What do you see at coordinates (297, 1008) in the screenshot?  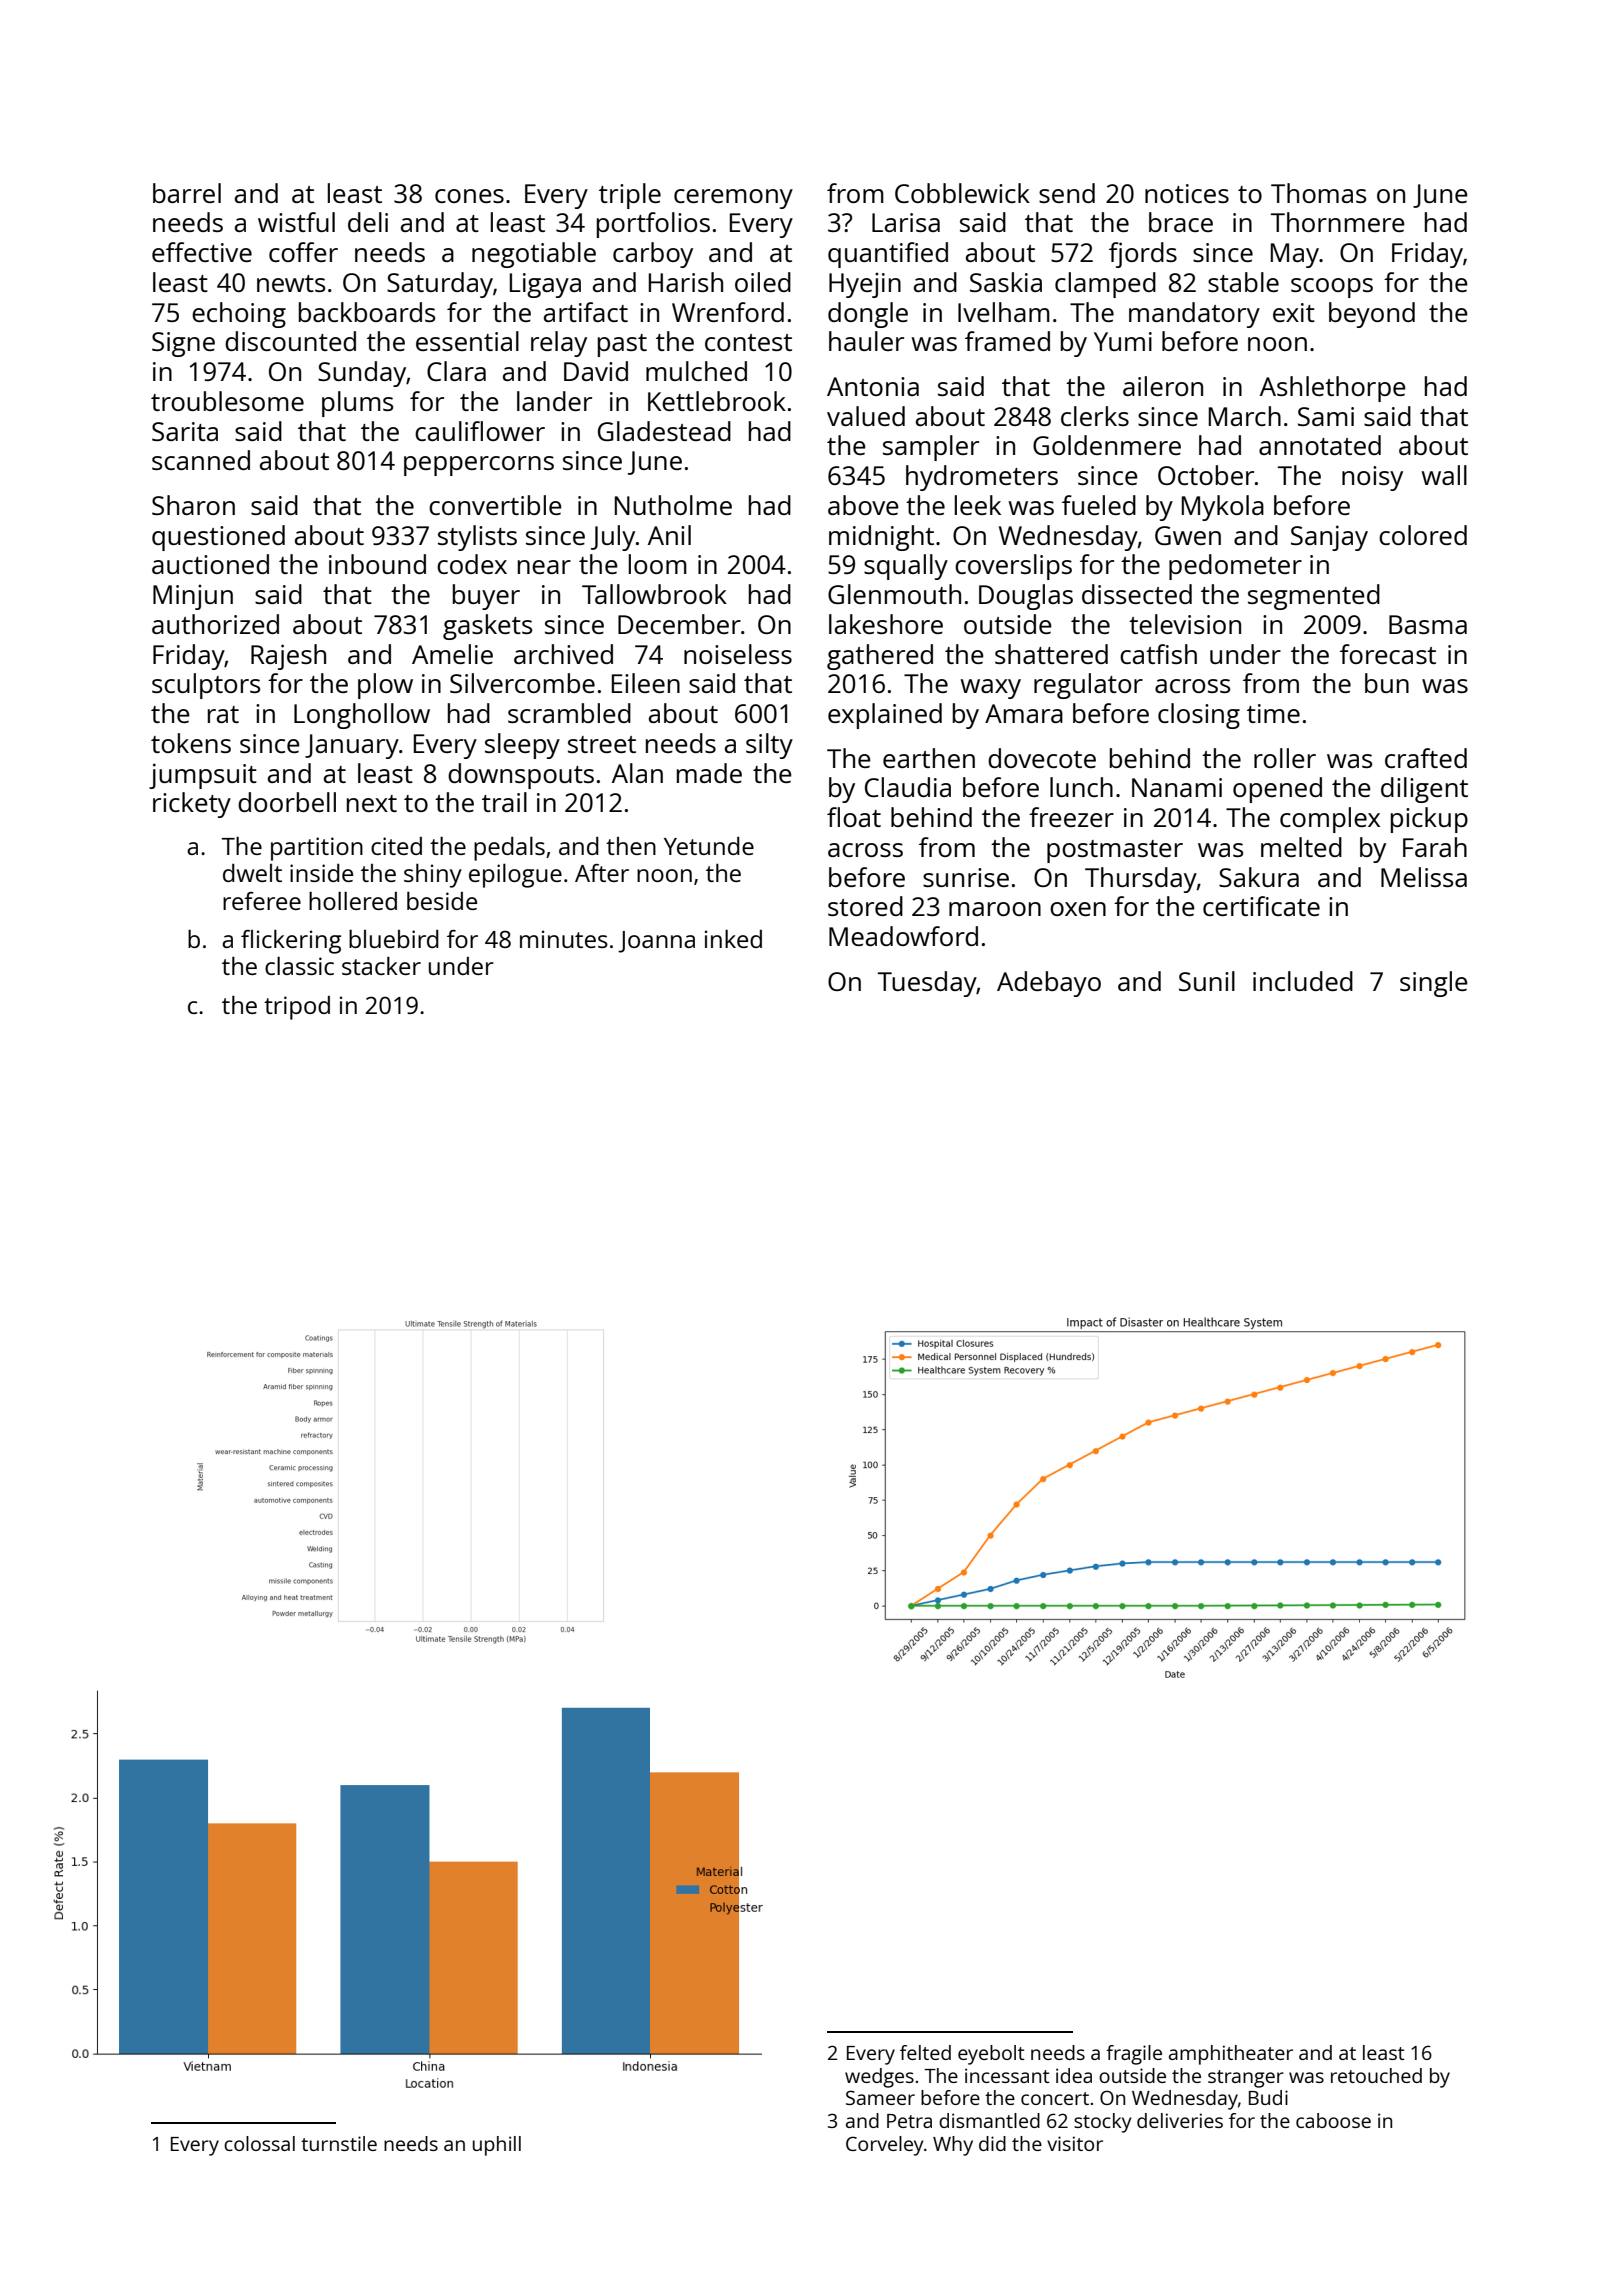 I see `tripod` at bounding box center [297, 1008].
